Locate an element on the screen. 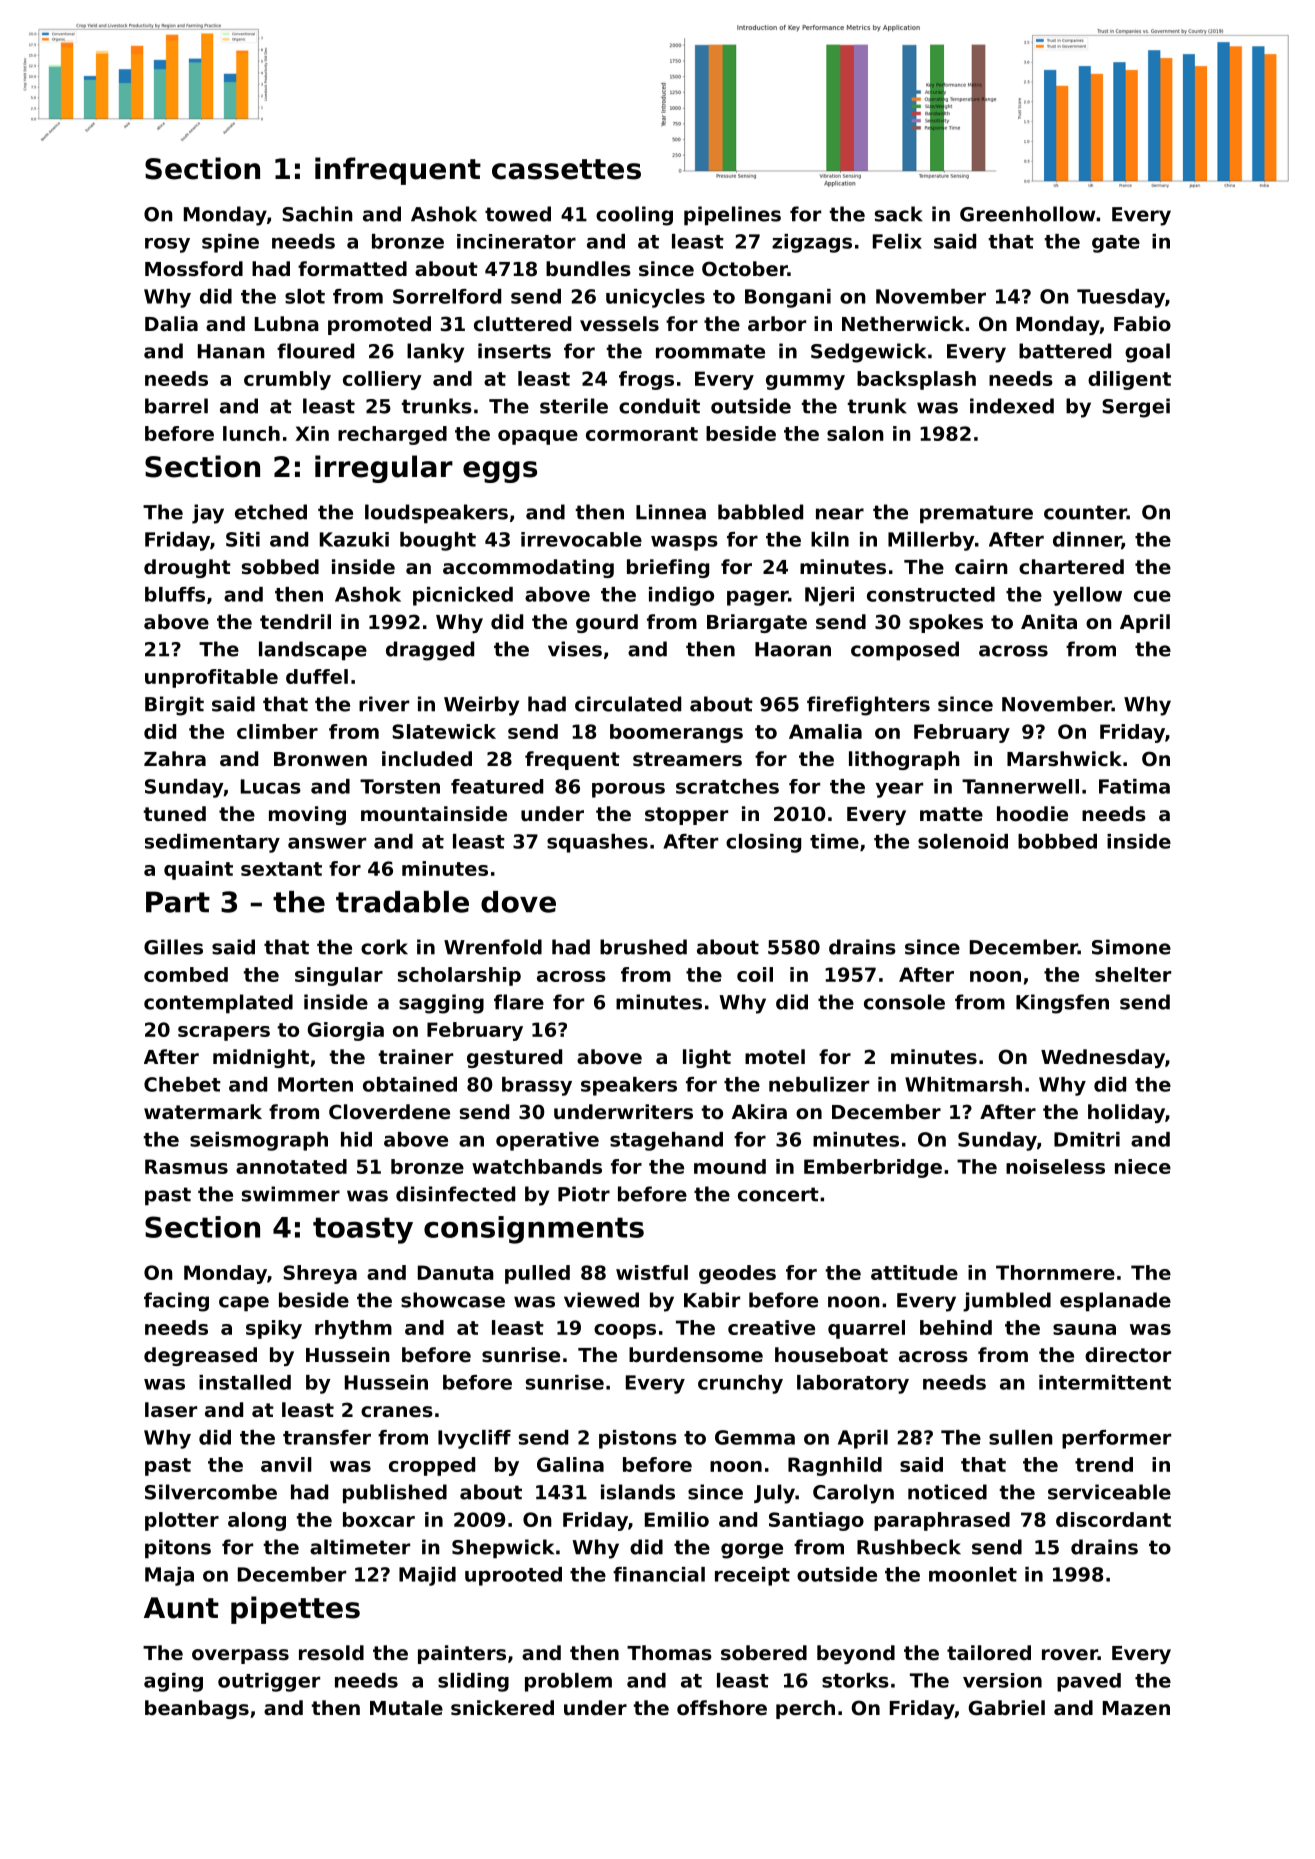 Image resolution: width=1315 pixels, height=1859 pixels. outrigger is located at coordinates (269, 1682).
